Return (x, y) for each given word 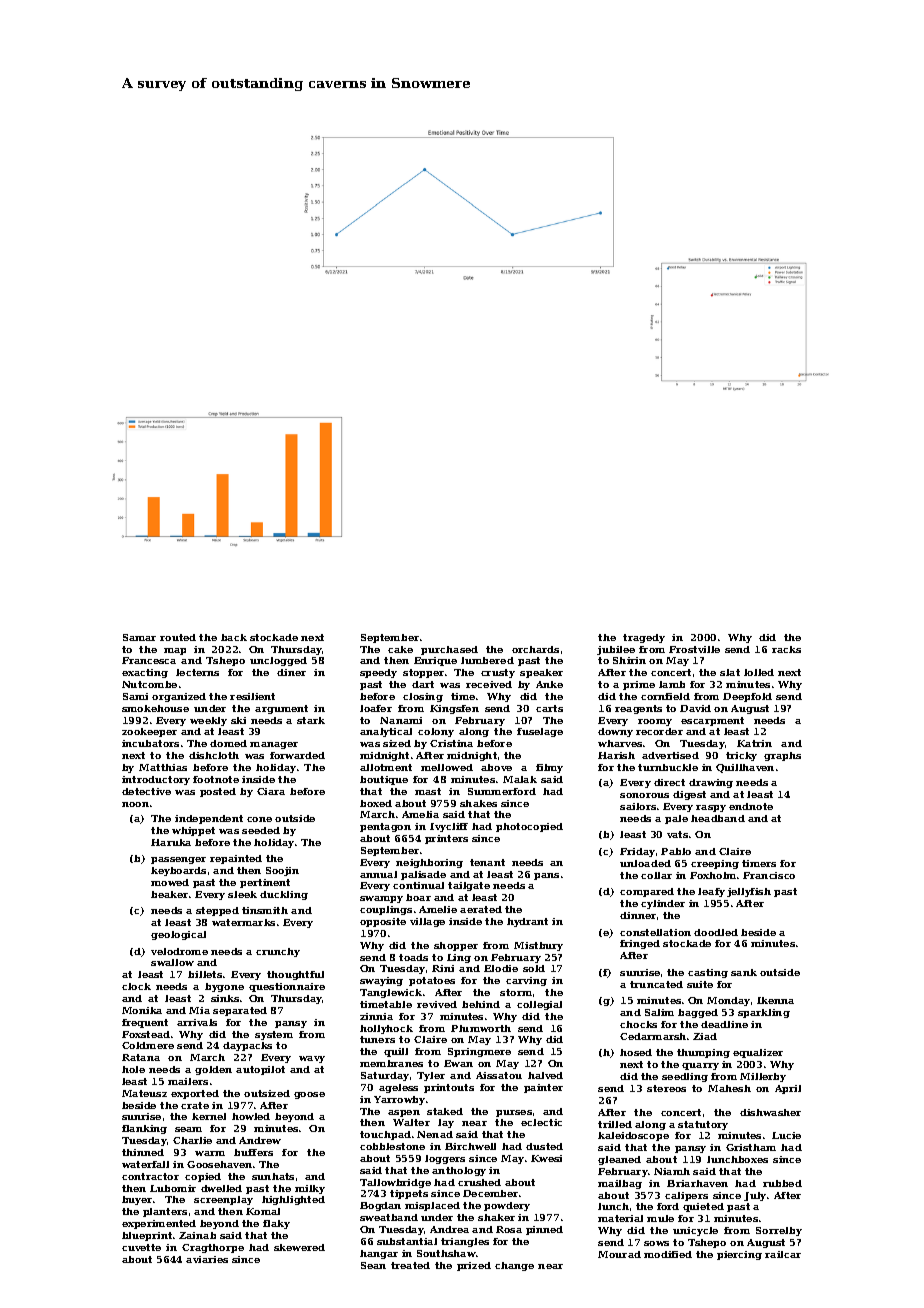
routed (178, 637)
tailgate (469, 886)
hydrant (527, 922)
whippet (193, 831)
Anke (549, 684)
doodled (716, 932)
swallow (172, 962)
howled (251, 1116)
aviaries (207, 1259)
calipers (686, 1196)
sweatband (389, 1217)
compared (647, 892)
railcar (783, 1254)
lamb (672, 684)
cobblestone (392, 1146)
